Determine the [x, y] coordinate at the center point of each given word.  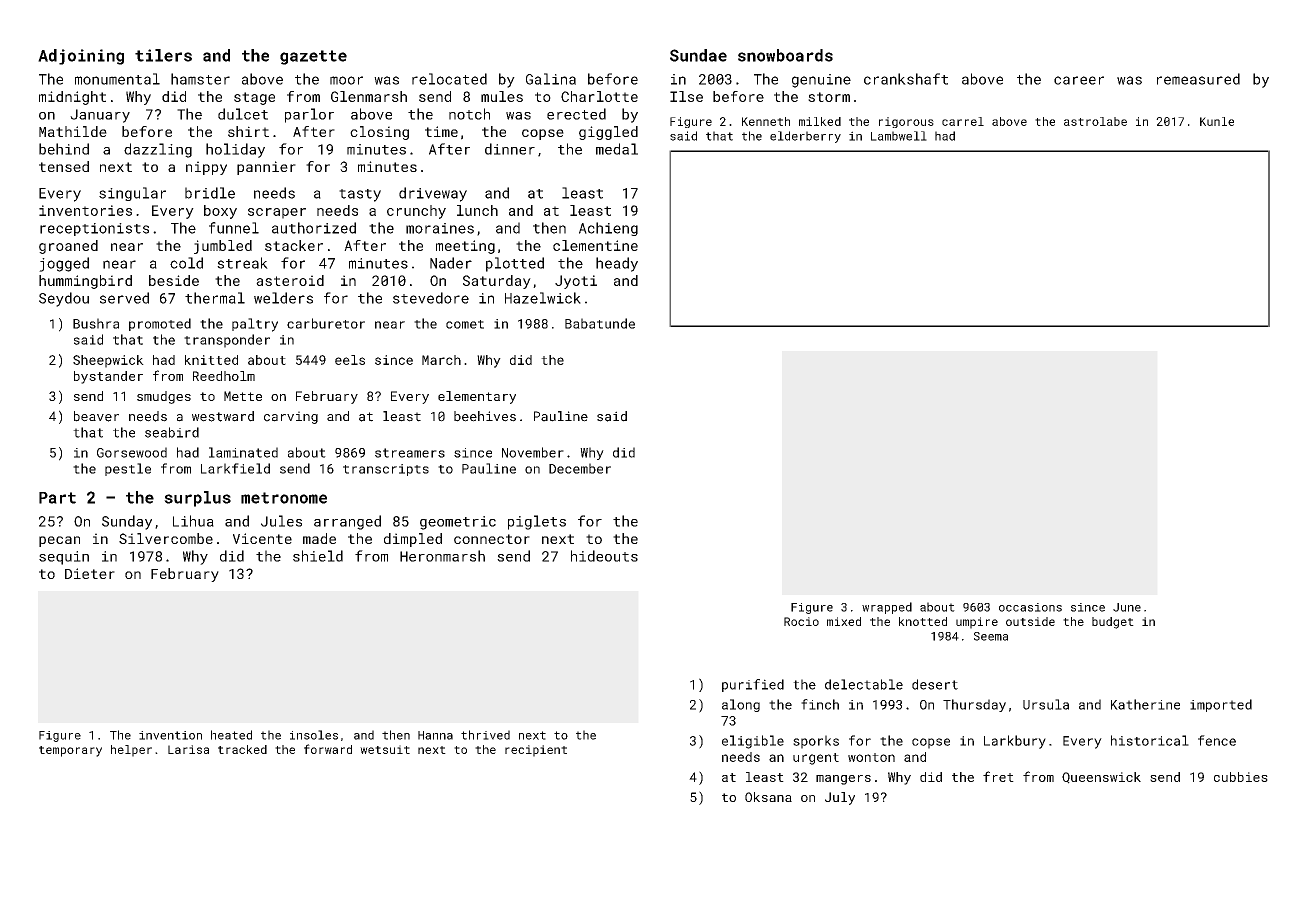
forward [328, 749]
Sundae [698, 55]
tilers [163, 55]
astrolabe [1095, 121]
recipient [536, 751]
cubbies [1241, 777]
